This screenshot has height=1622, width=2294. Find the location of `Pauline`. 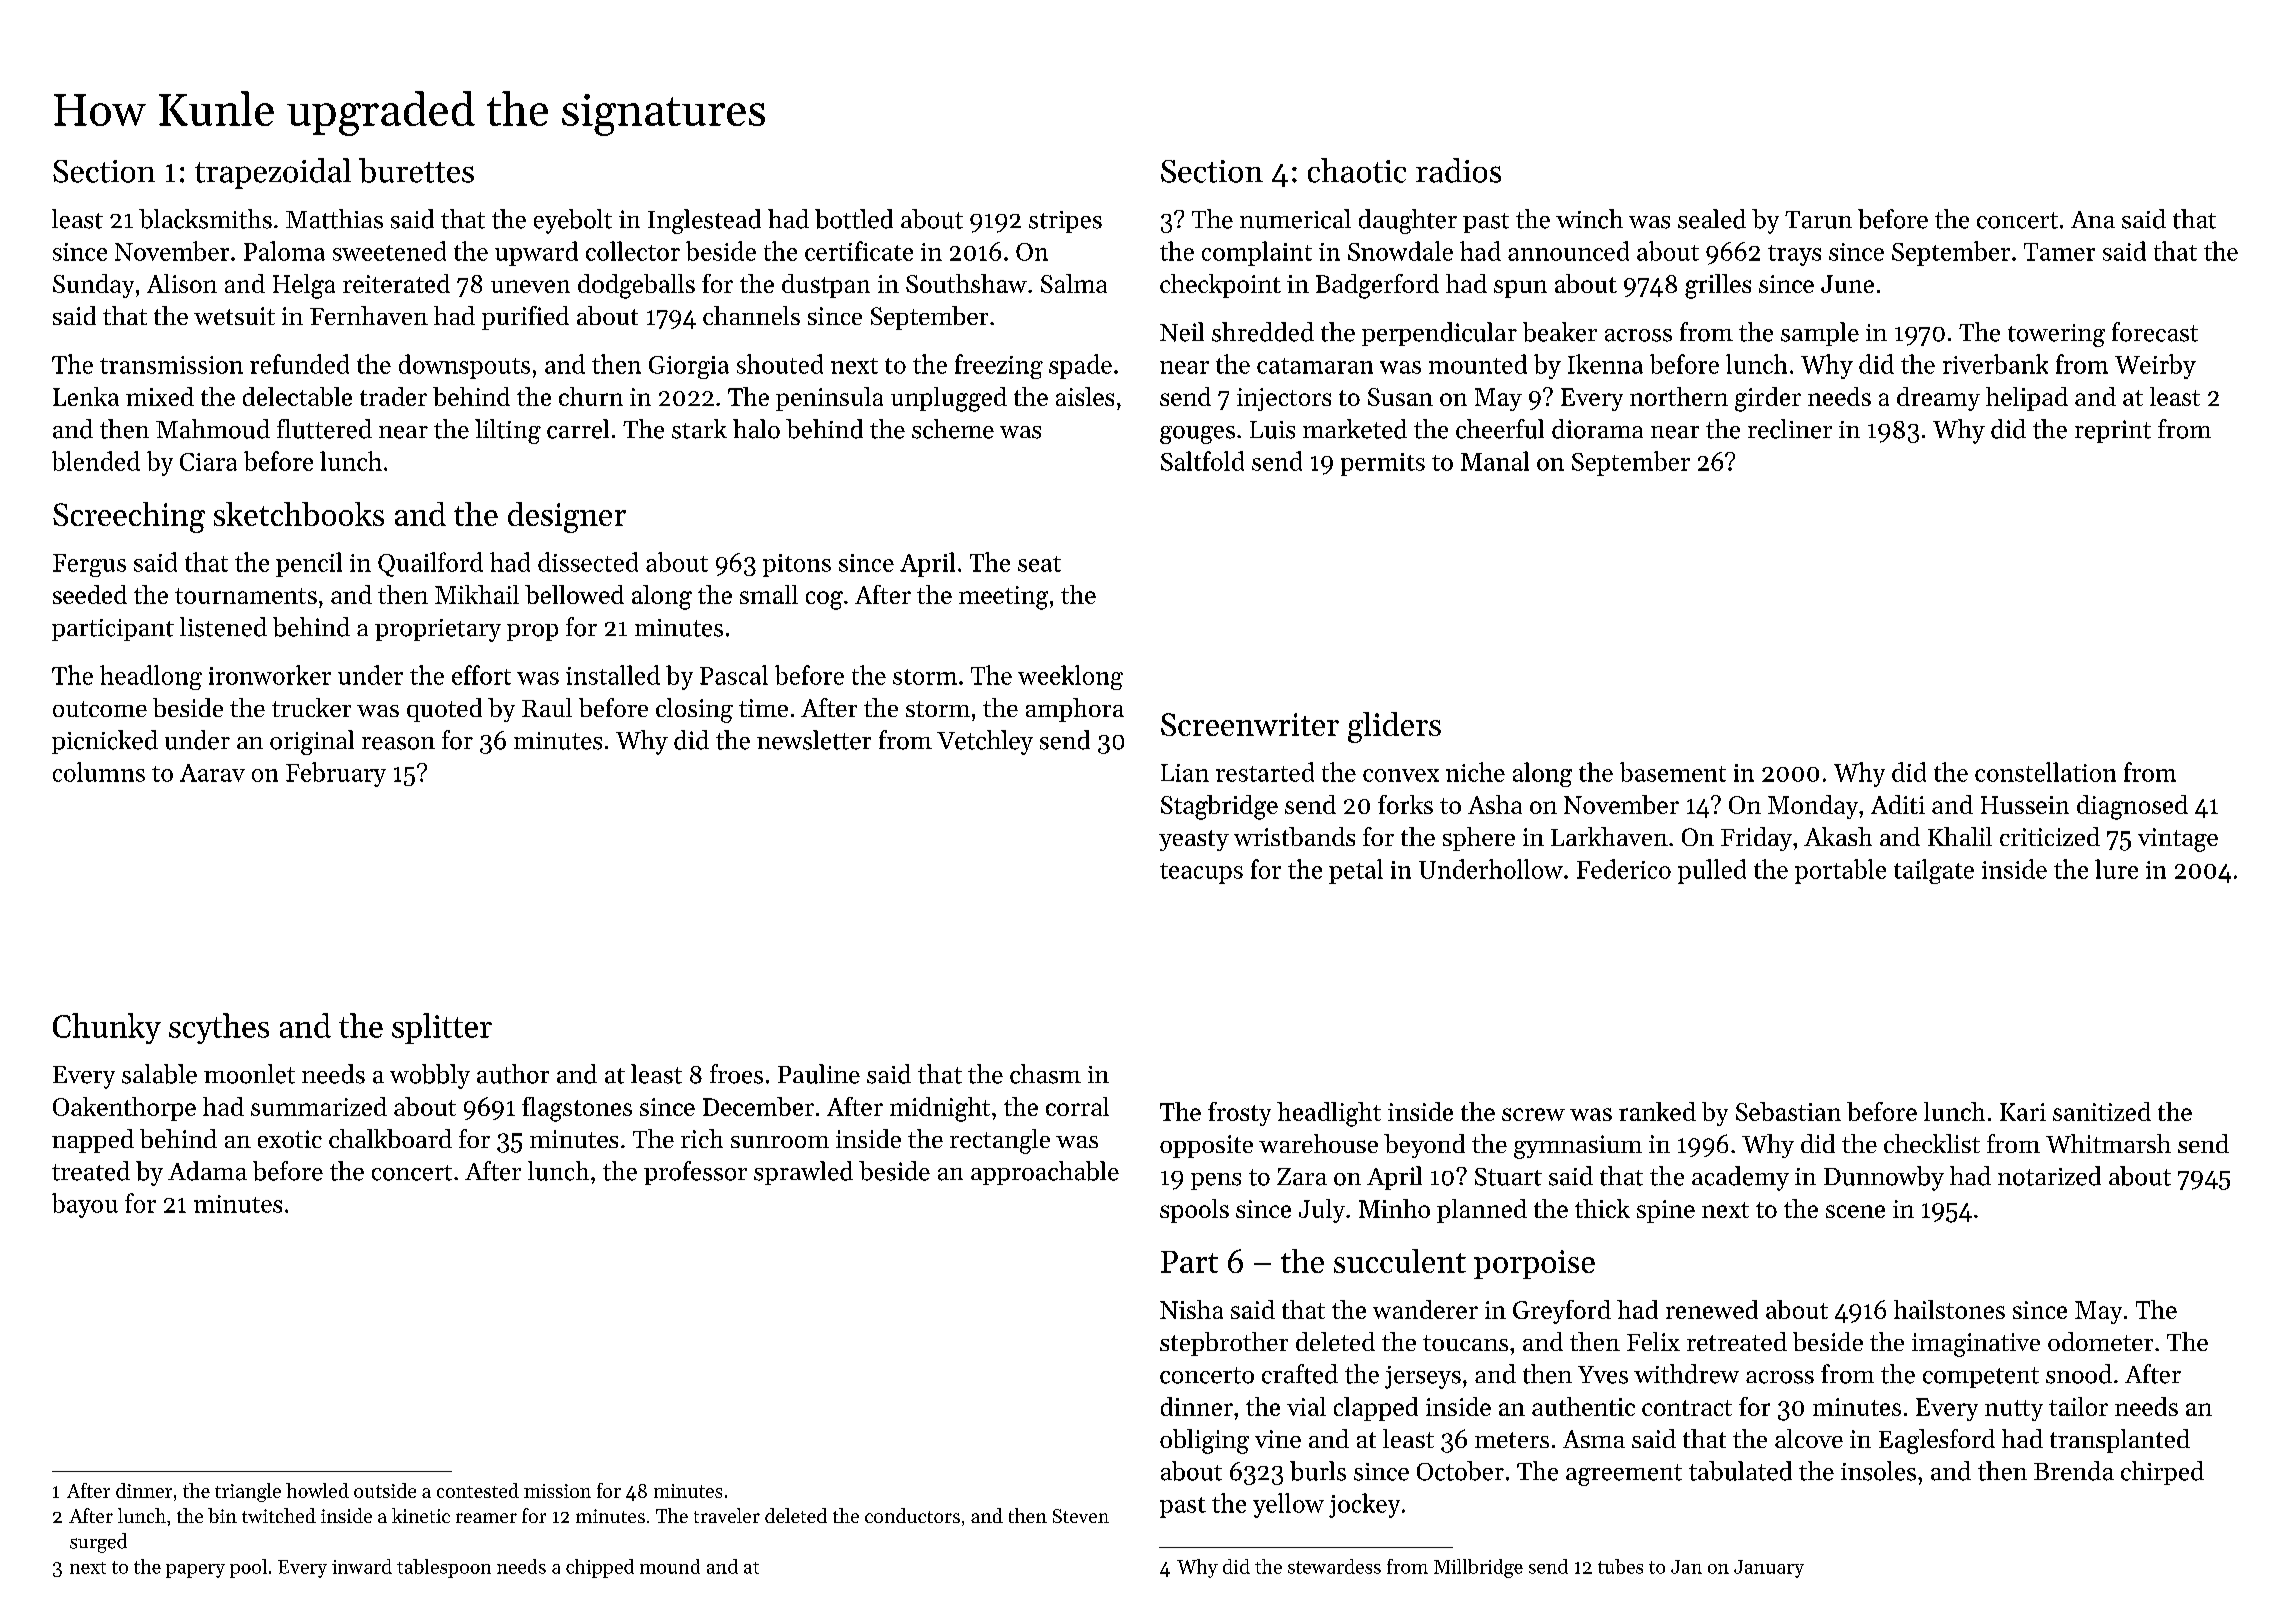

Pauline is located at coordinates (819, 1074).
